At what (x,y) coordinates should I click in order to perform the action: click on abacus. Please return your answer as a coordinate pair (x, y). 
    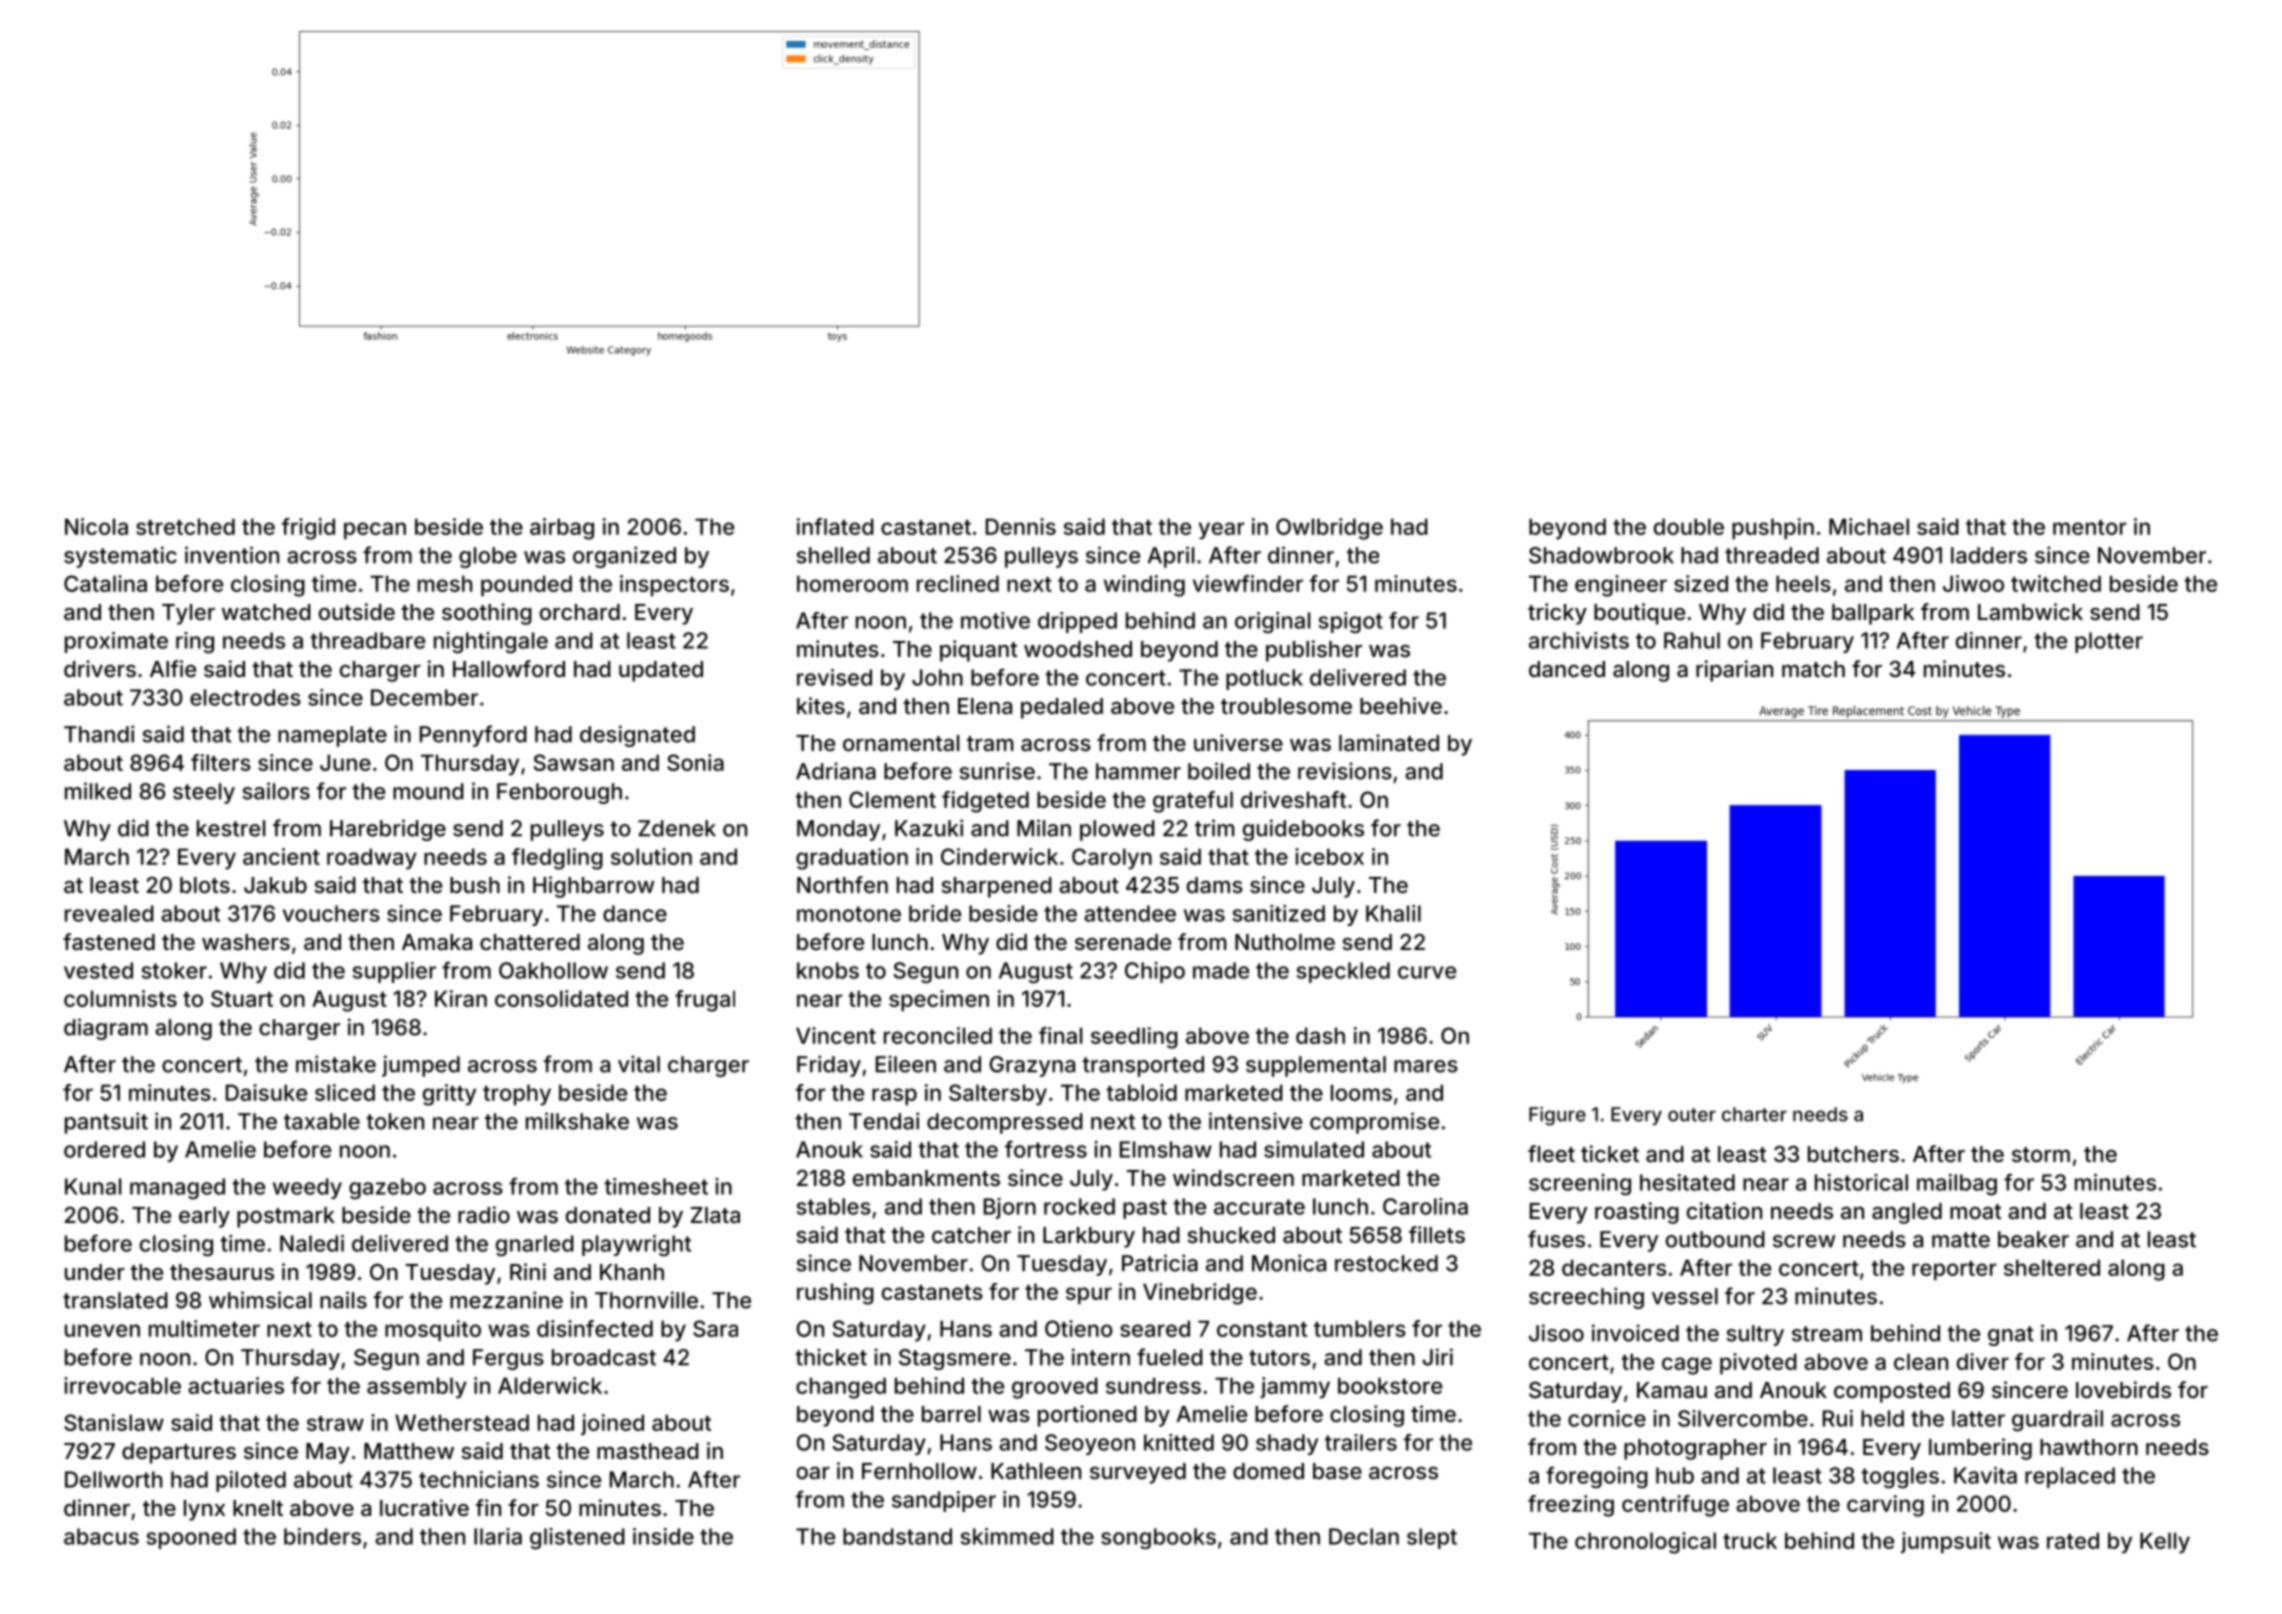
    Looking at the image, I should click on (101, 1536).
